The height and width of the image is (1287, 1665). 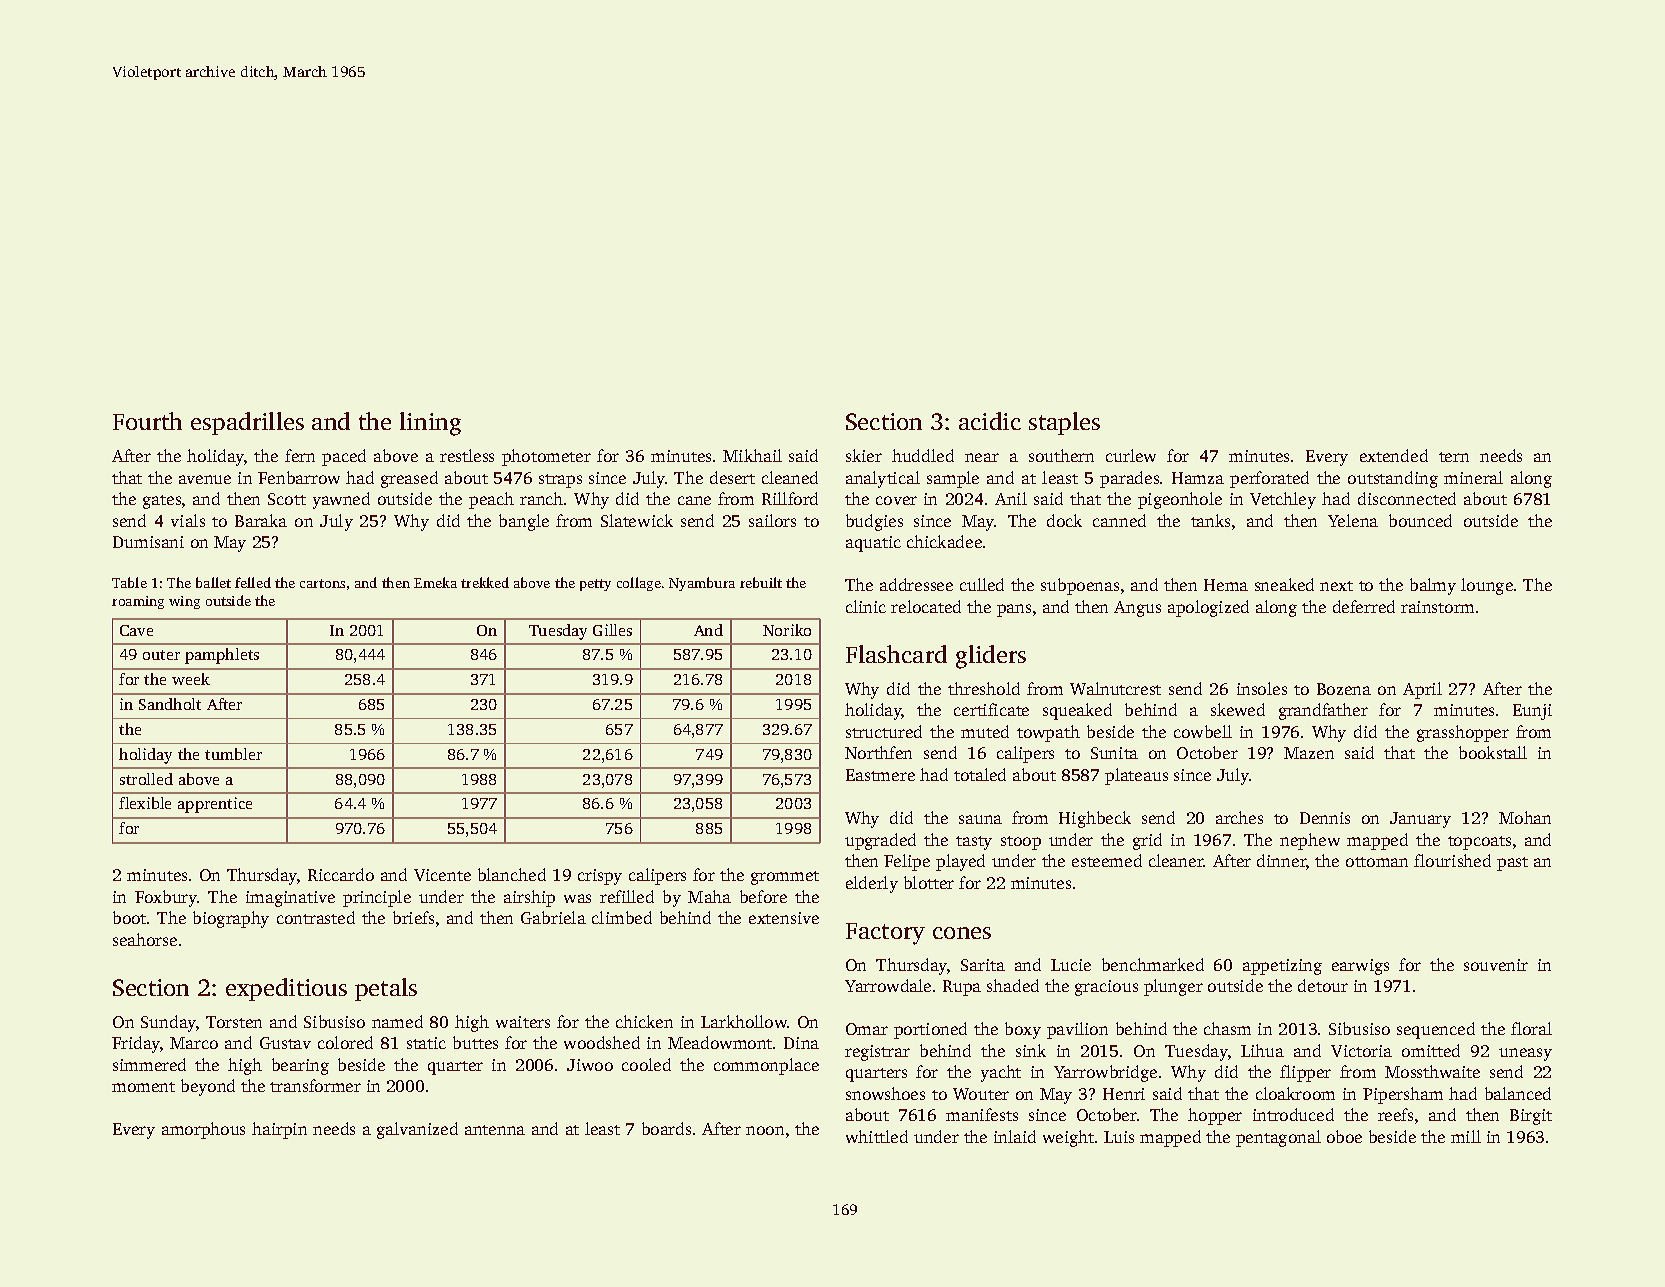 What do you see at coordinates (213, 582) in the image?
I see `ballet` at bounding box center [213, 582].
